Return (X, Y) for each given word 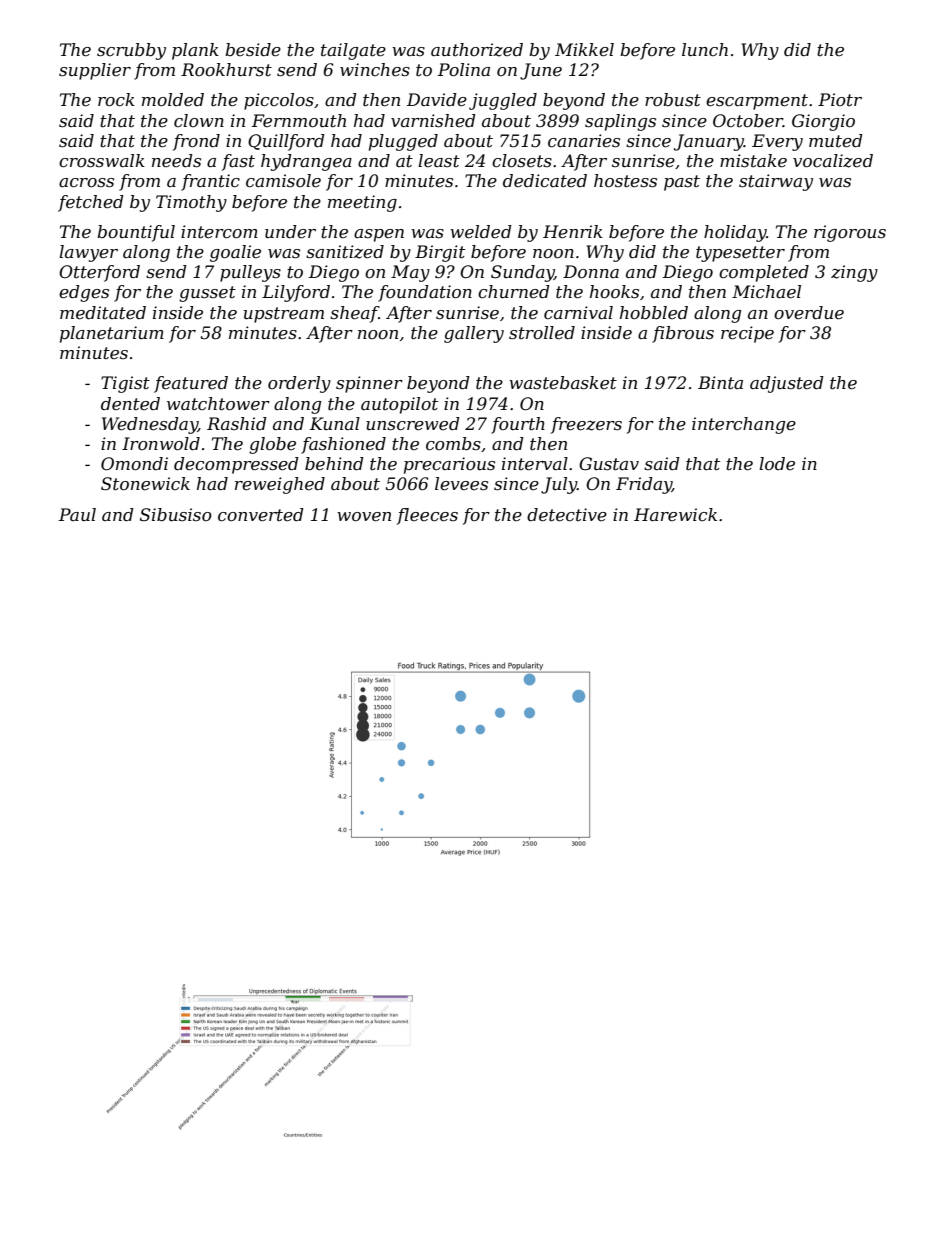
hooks (614, 292)
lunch (705, 49)
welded (481, 232)
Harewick (675, 514)
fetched (91, 203)
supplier (95, 71)
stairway (776, 182)
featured (191, 384)
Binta (720, 383)
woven (364, 517)
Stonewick (145, 484)
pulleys (250, 273)
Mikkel (584, 50)
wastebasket (563, 383)
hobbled (654, 312)
